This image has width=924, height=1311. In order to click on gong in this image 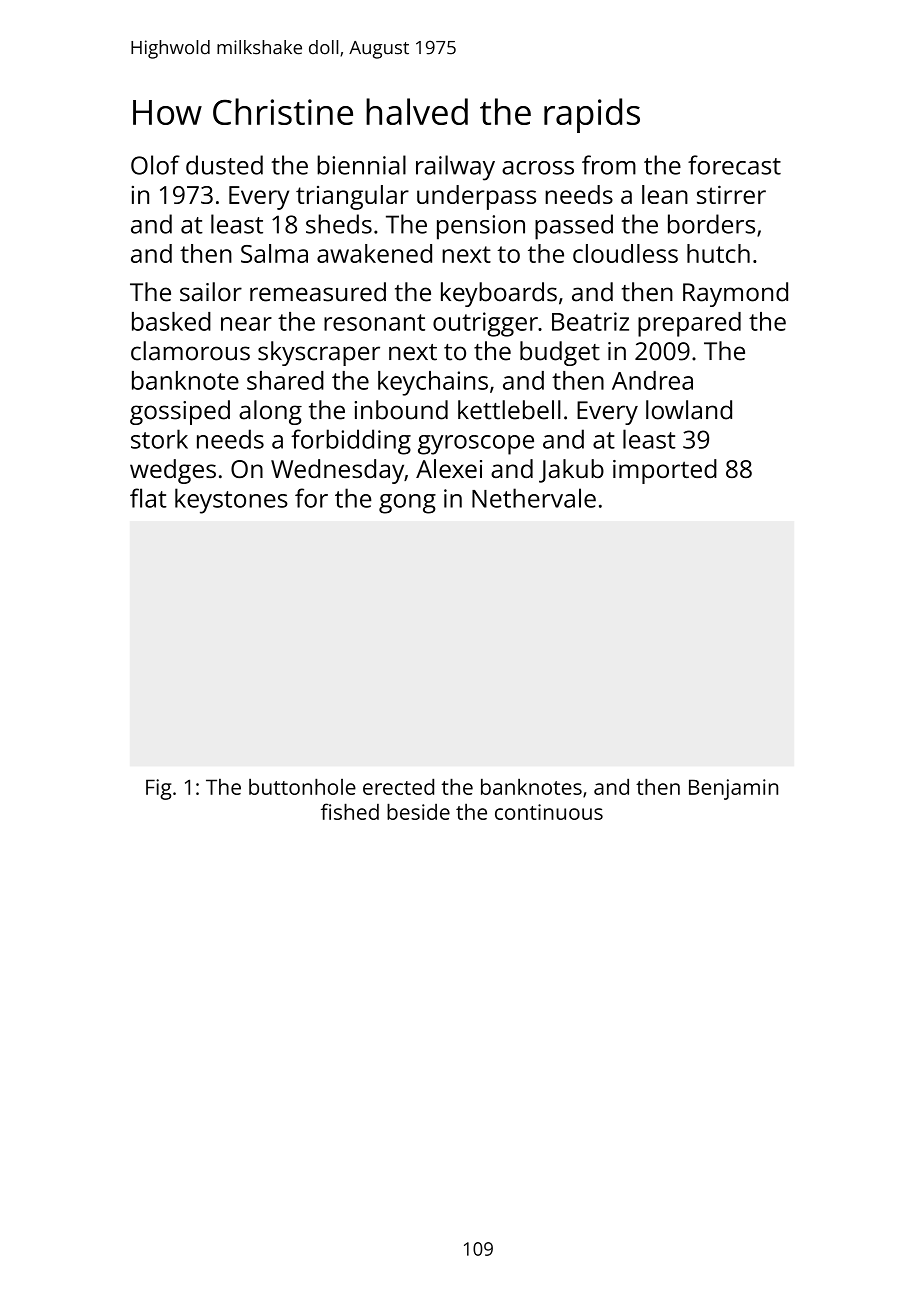, I will do `click(407, 504)`.
